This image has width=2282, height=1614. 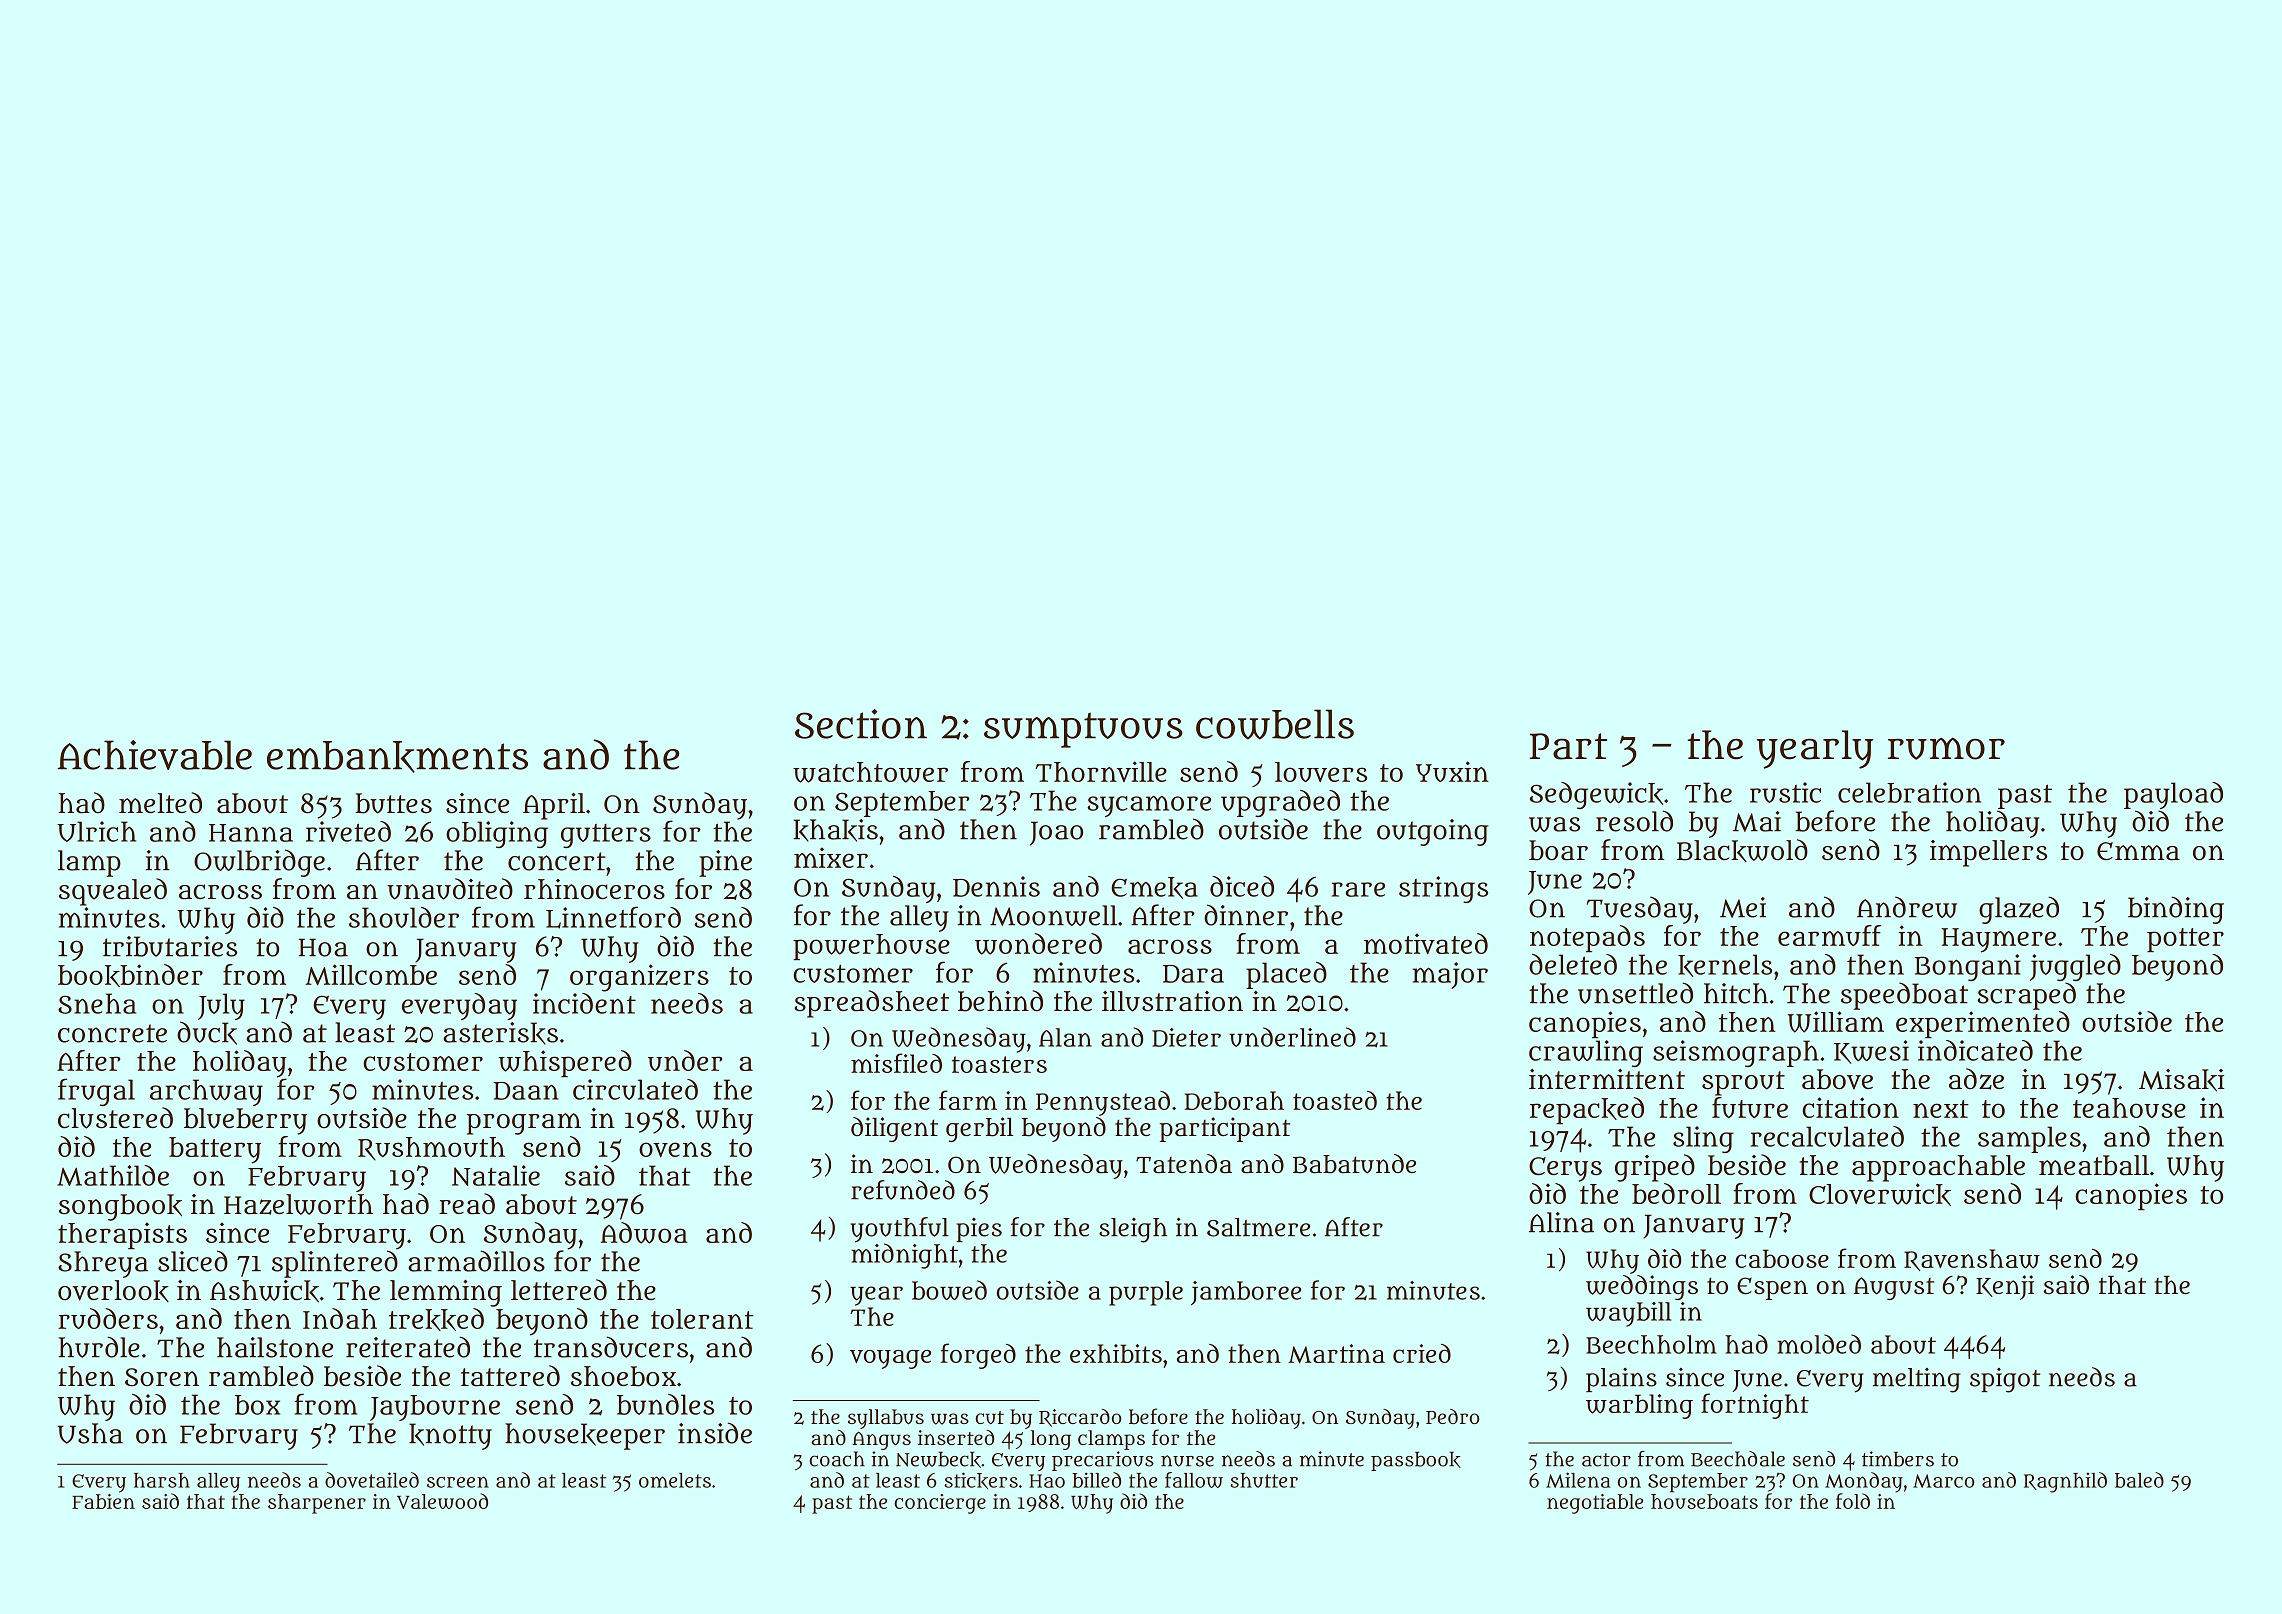 I want to click on Dennis, so click(x=996, y=886).
